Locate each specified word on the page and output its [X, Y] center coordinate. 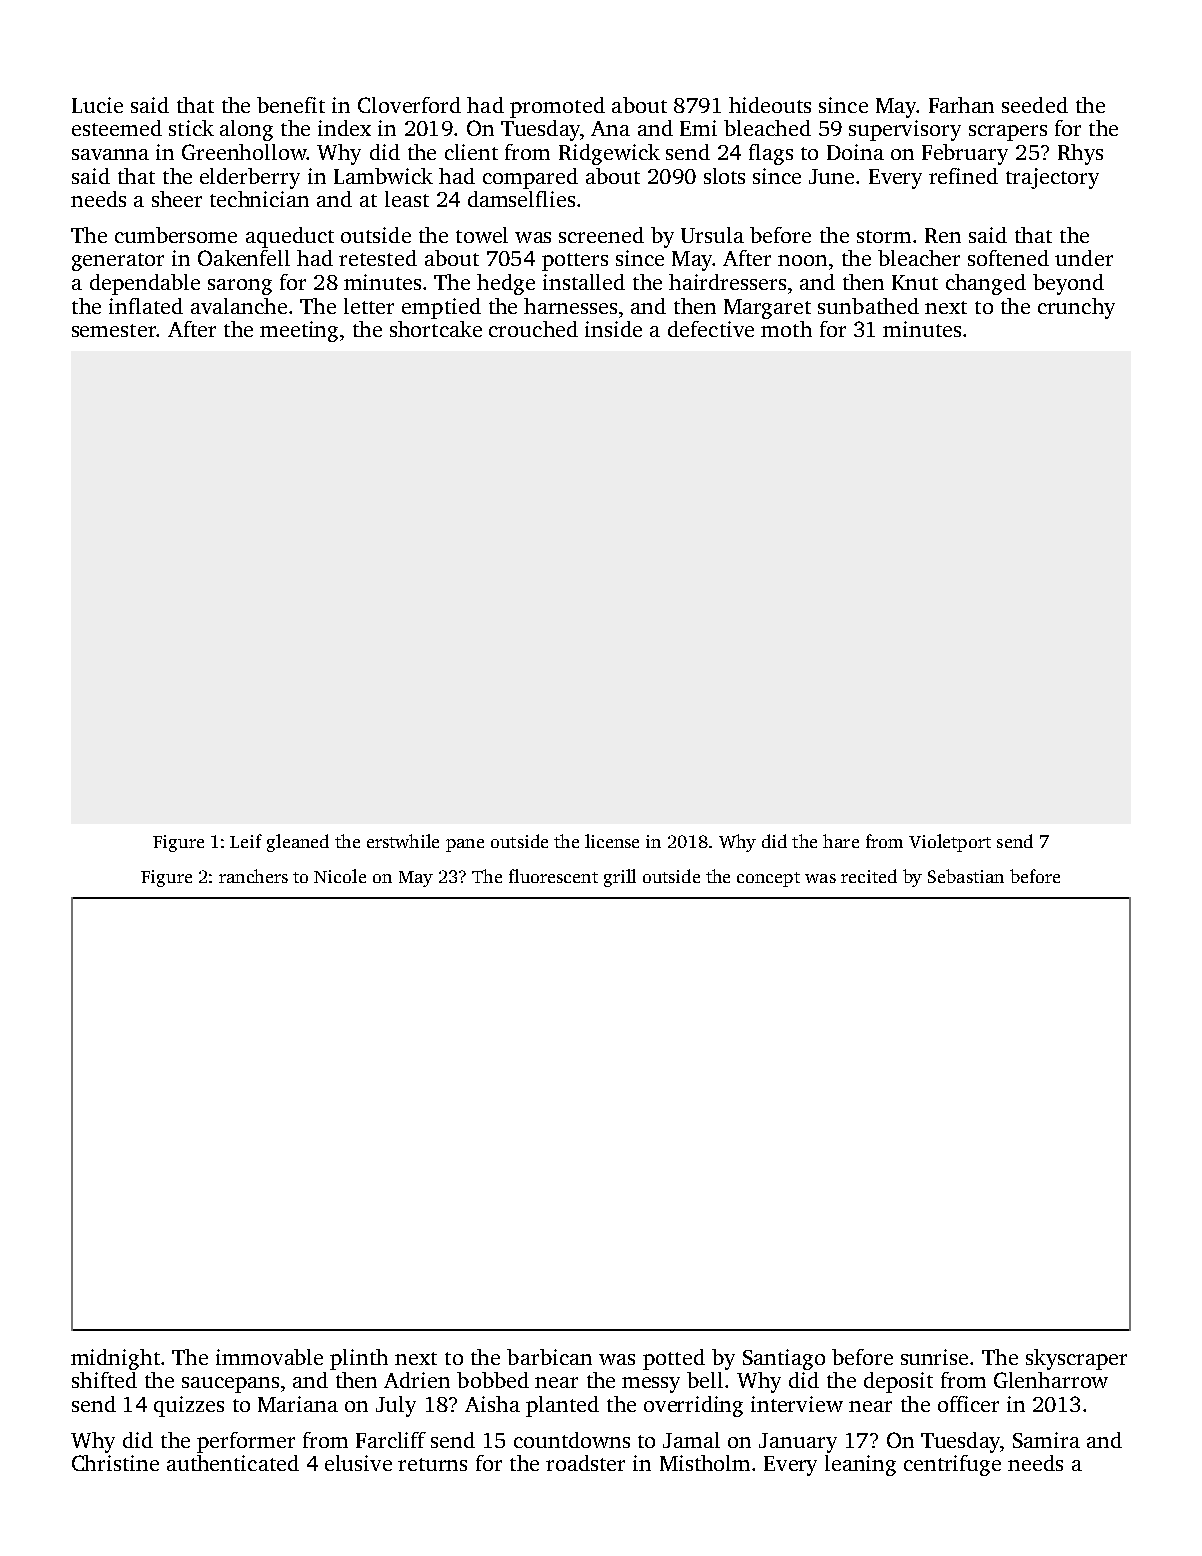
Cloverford [409, 105]
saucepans [230, 1385]
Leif [246, 841]
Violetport [950, 843]
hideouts [770, 105]
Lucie [97, 105]
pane [465, 845]
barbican [549, 1357]
